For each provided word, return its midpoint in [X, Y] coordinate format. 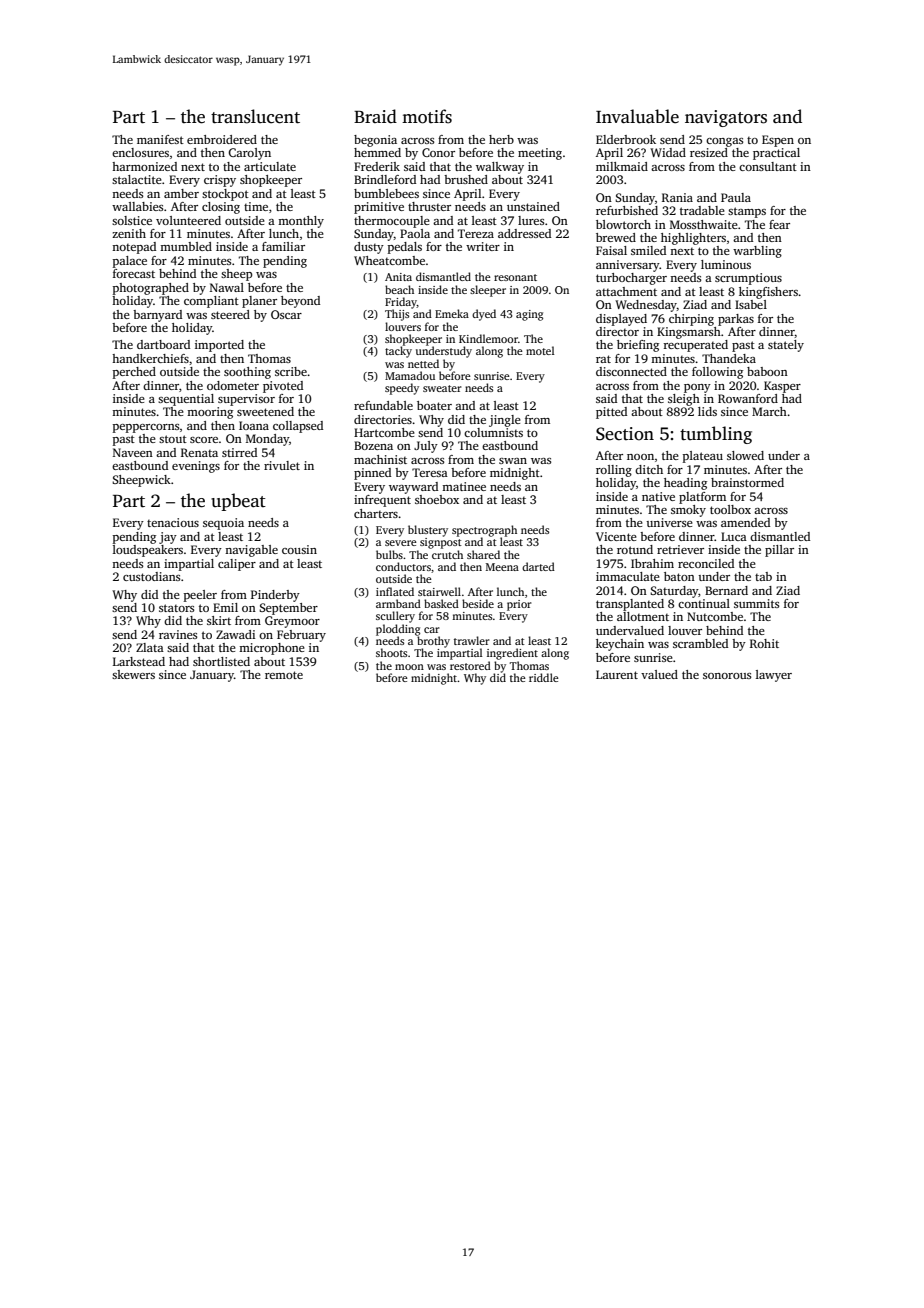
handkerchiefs [150, 358]
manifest [160, 139]
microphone [272, 649]
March [769, 411]
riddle [544, 677]
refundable [383, 405]
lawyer [774, 676]
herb [501, 139]
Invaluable [637, 116]
